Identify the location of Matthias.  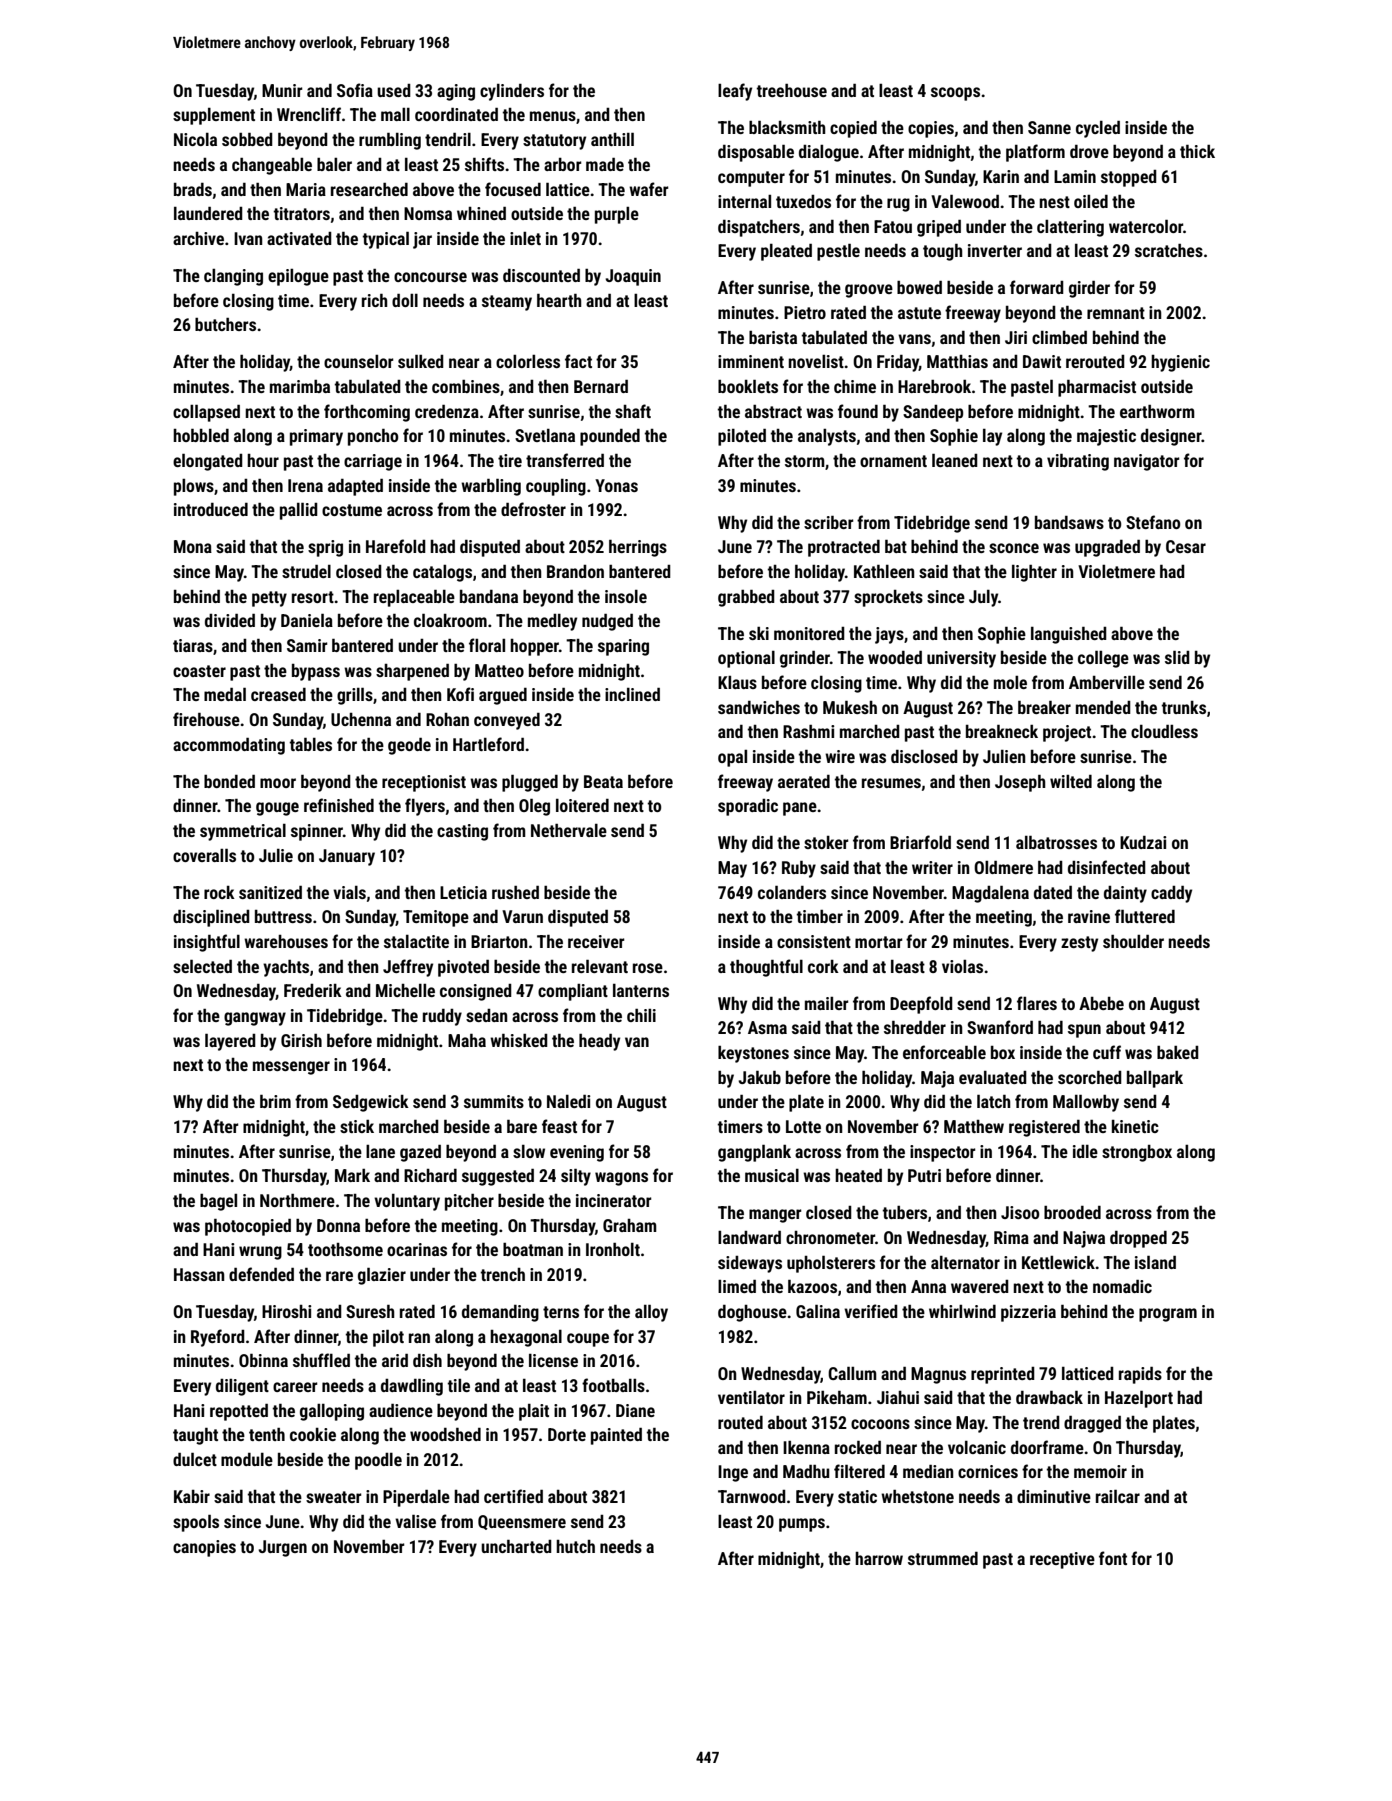
(957, 361).
